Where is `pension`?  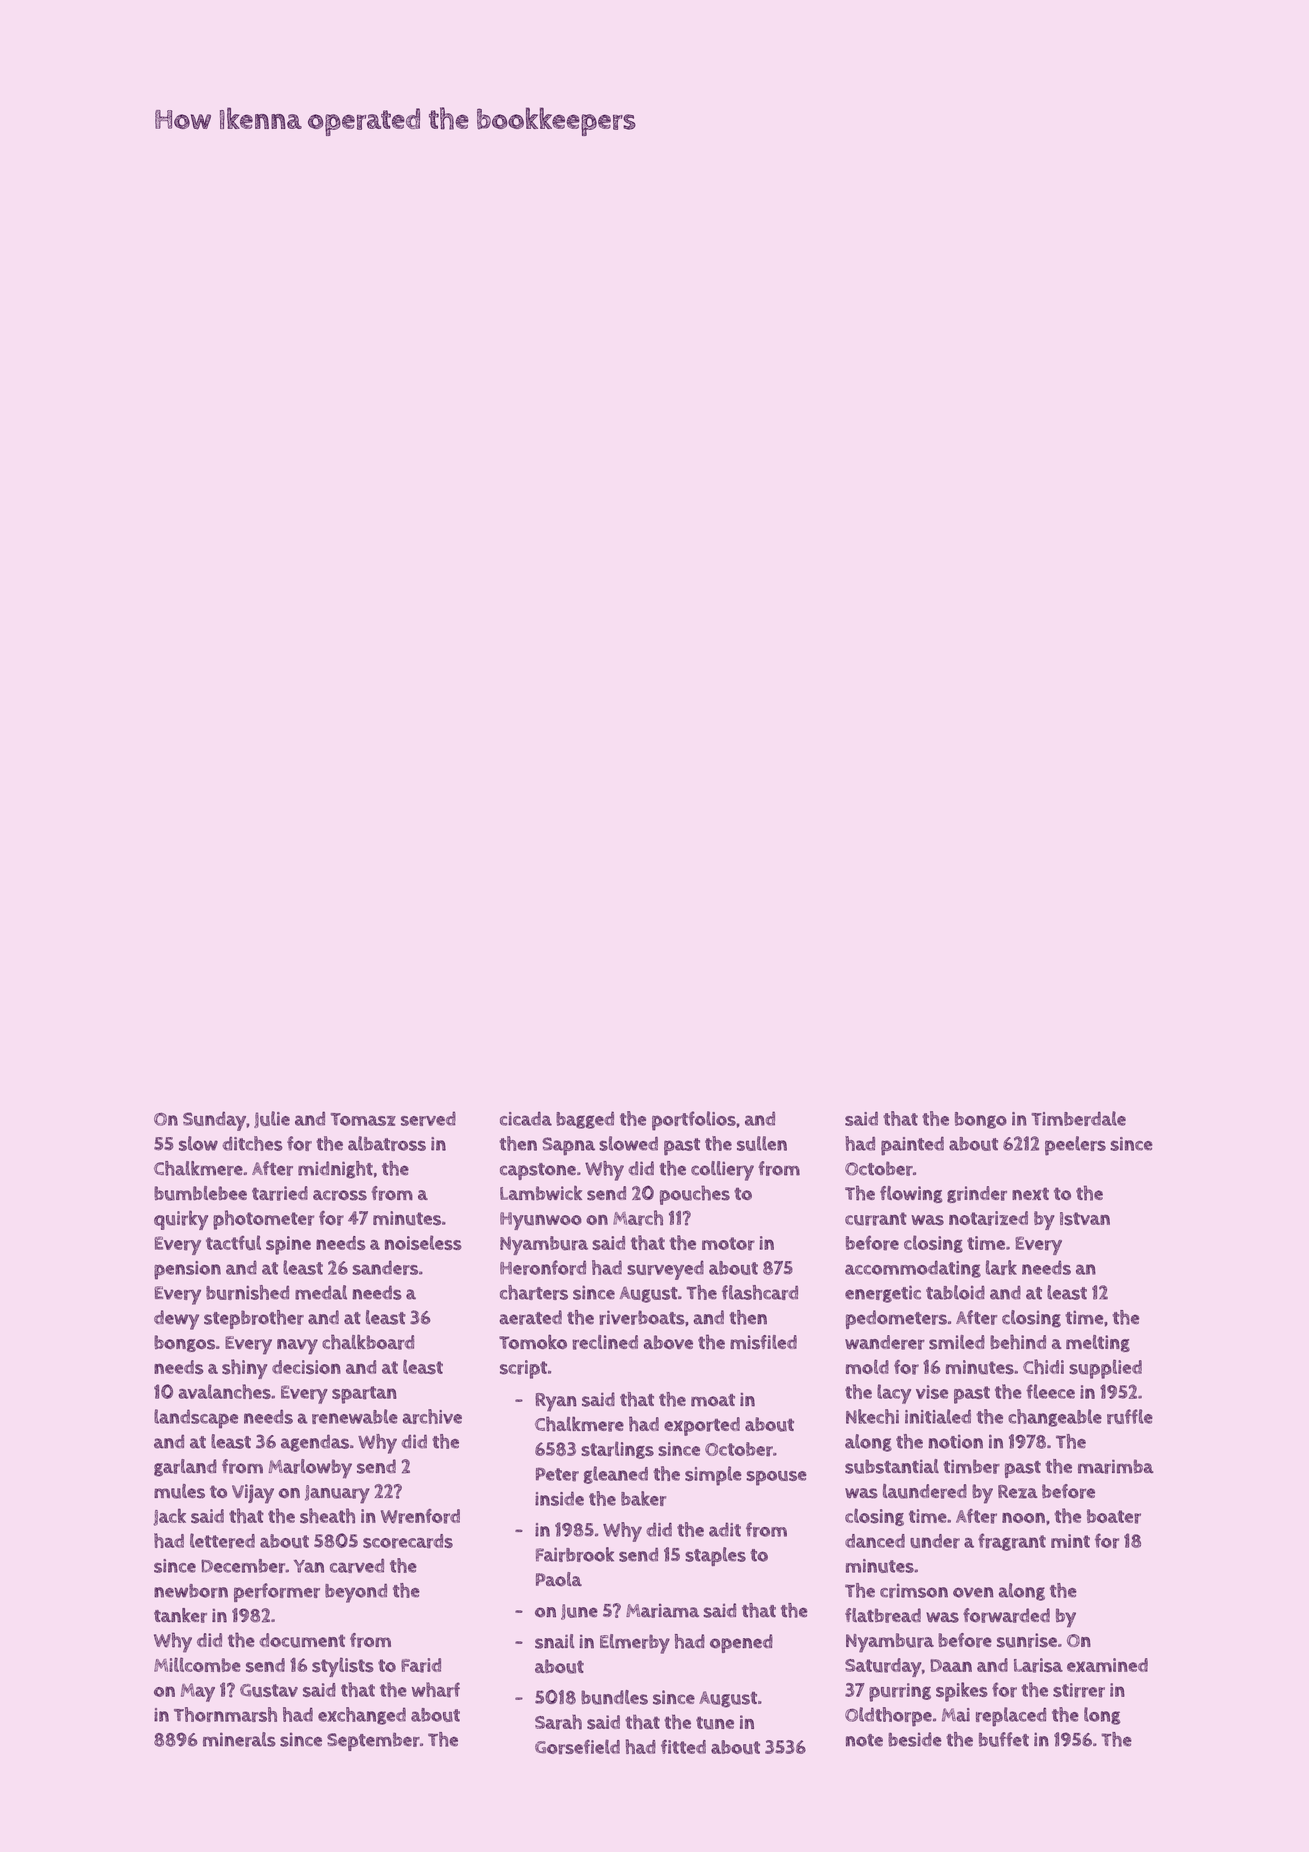 pension is located at coordinates (187, 1270).
